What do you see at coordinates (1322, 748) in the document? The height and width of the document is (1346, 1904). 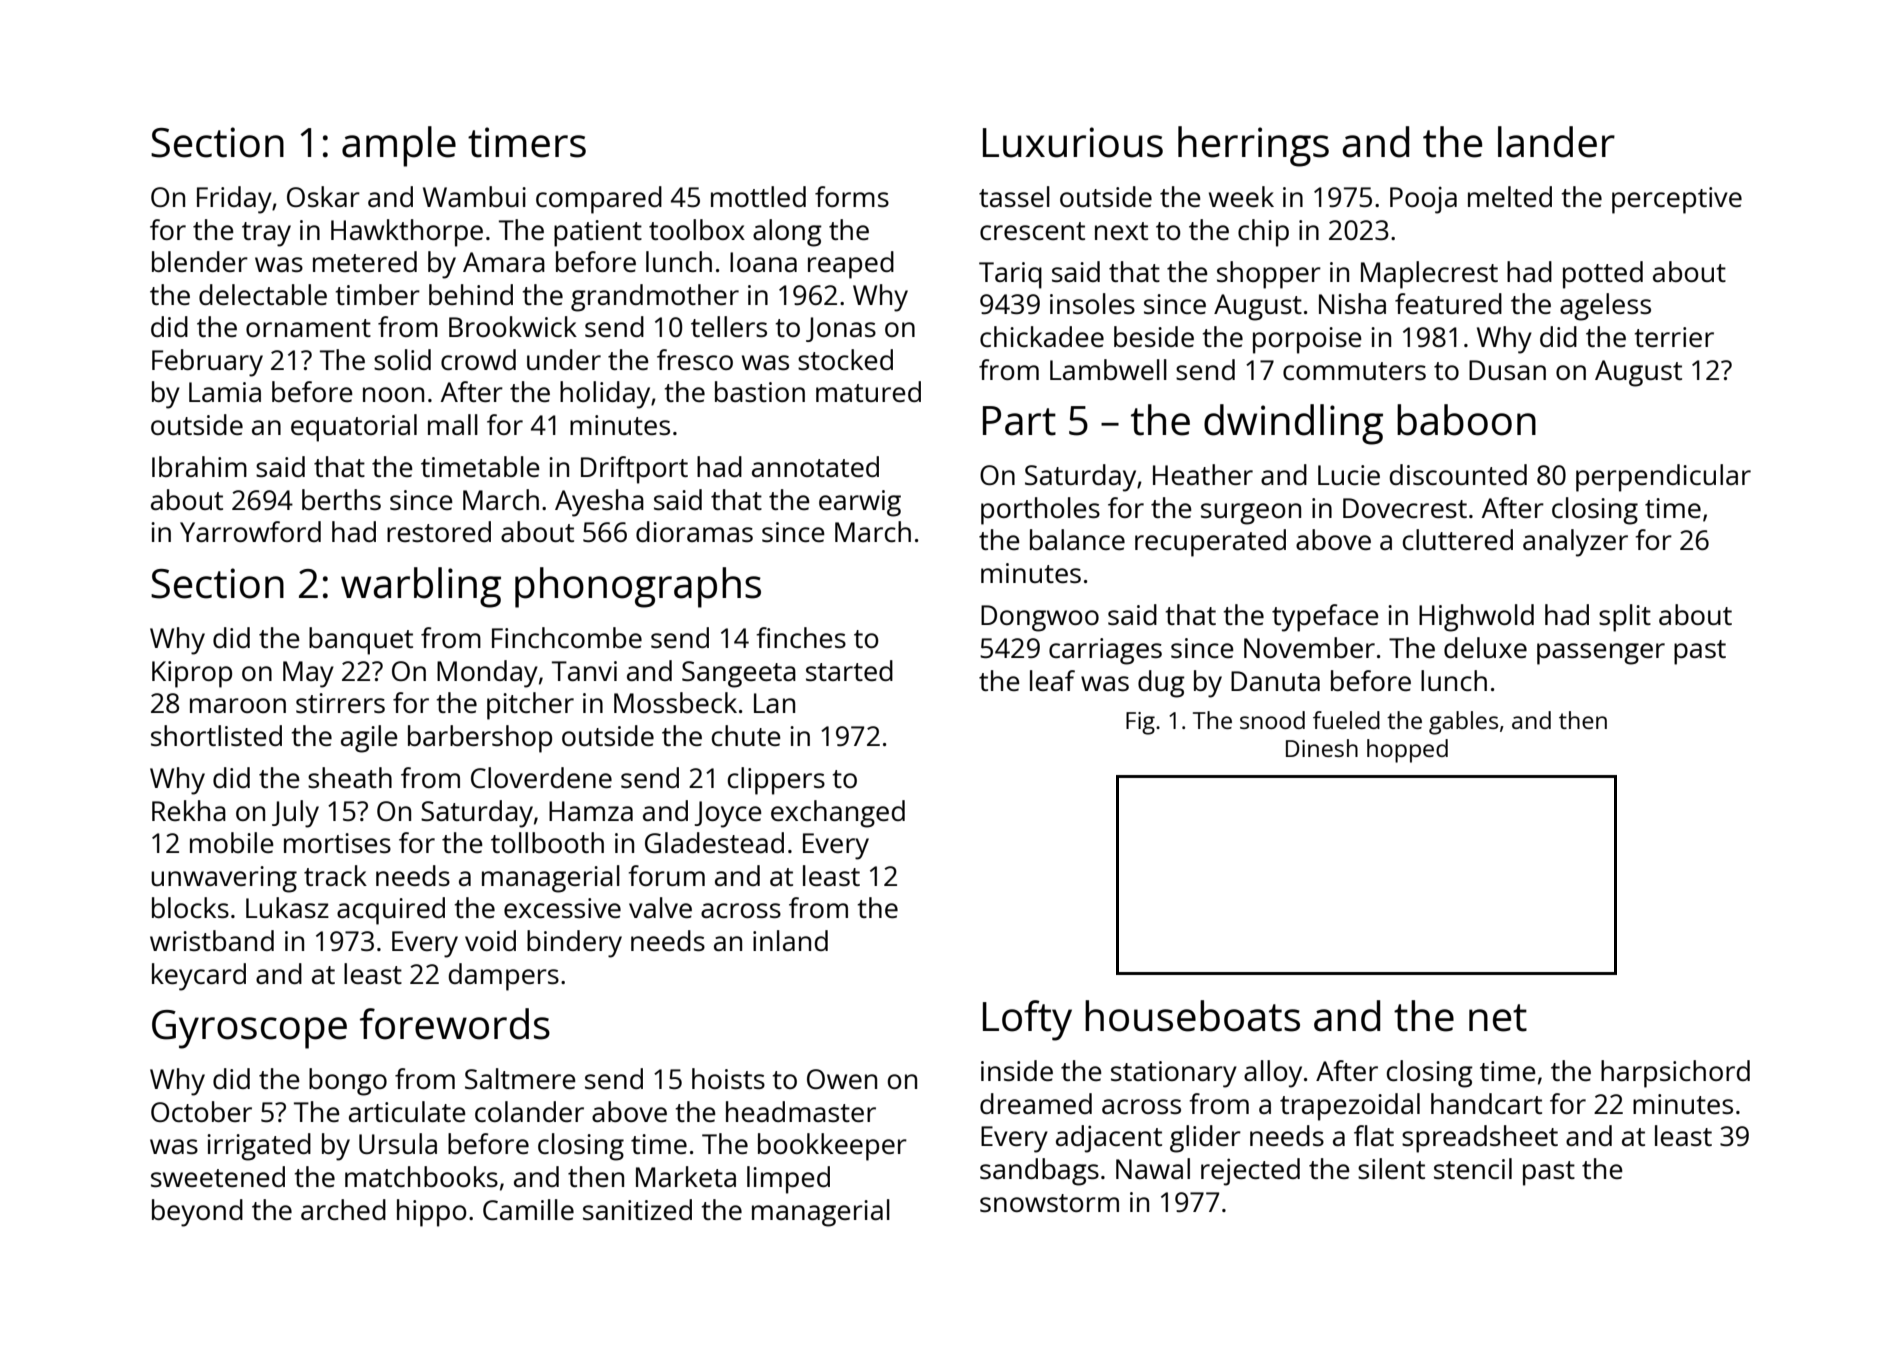 I see `Dinesh` at bounding box center [1322, 748].
